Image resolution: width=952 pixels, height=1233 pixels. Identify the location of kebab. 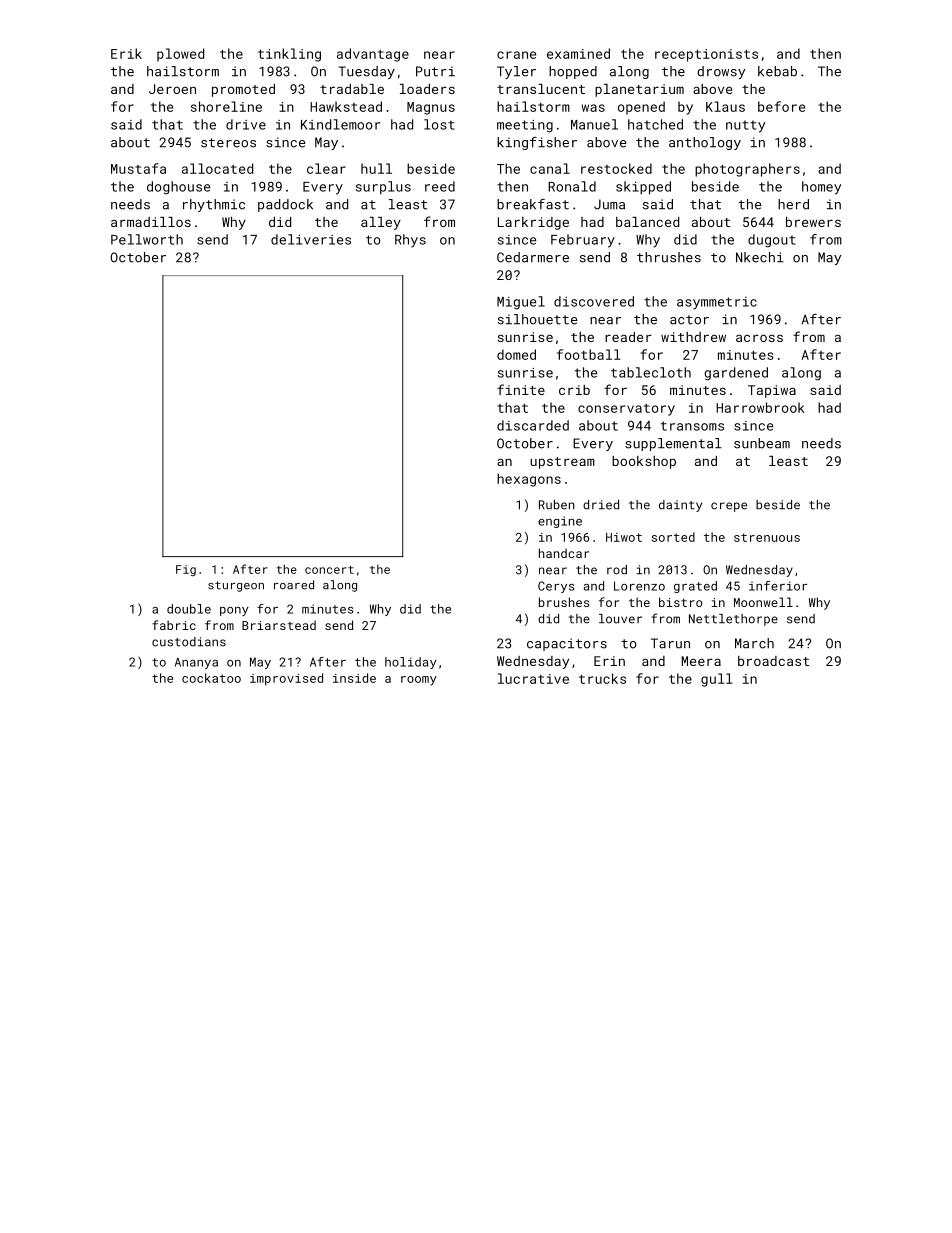
(777, 71).
